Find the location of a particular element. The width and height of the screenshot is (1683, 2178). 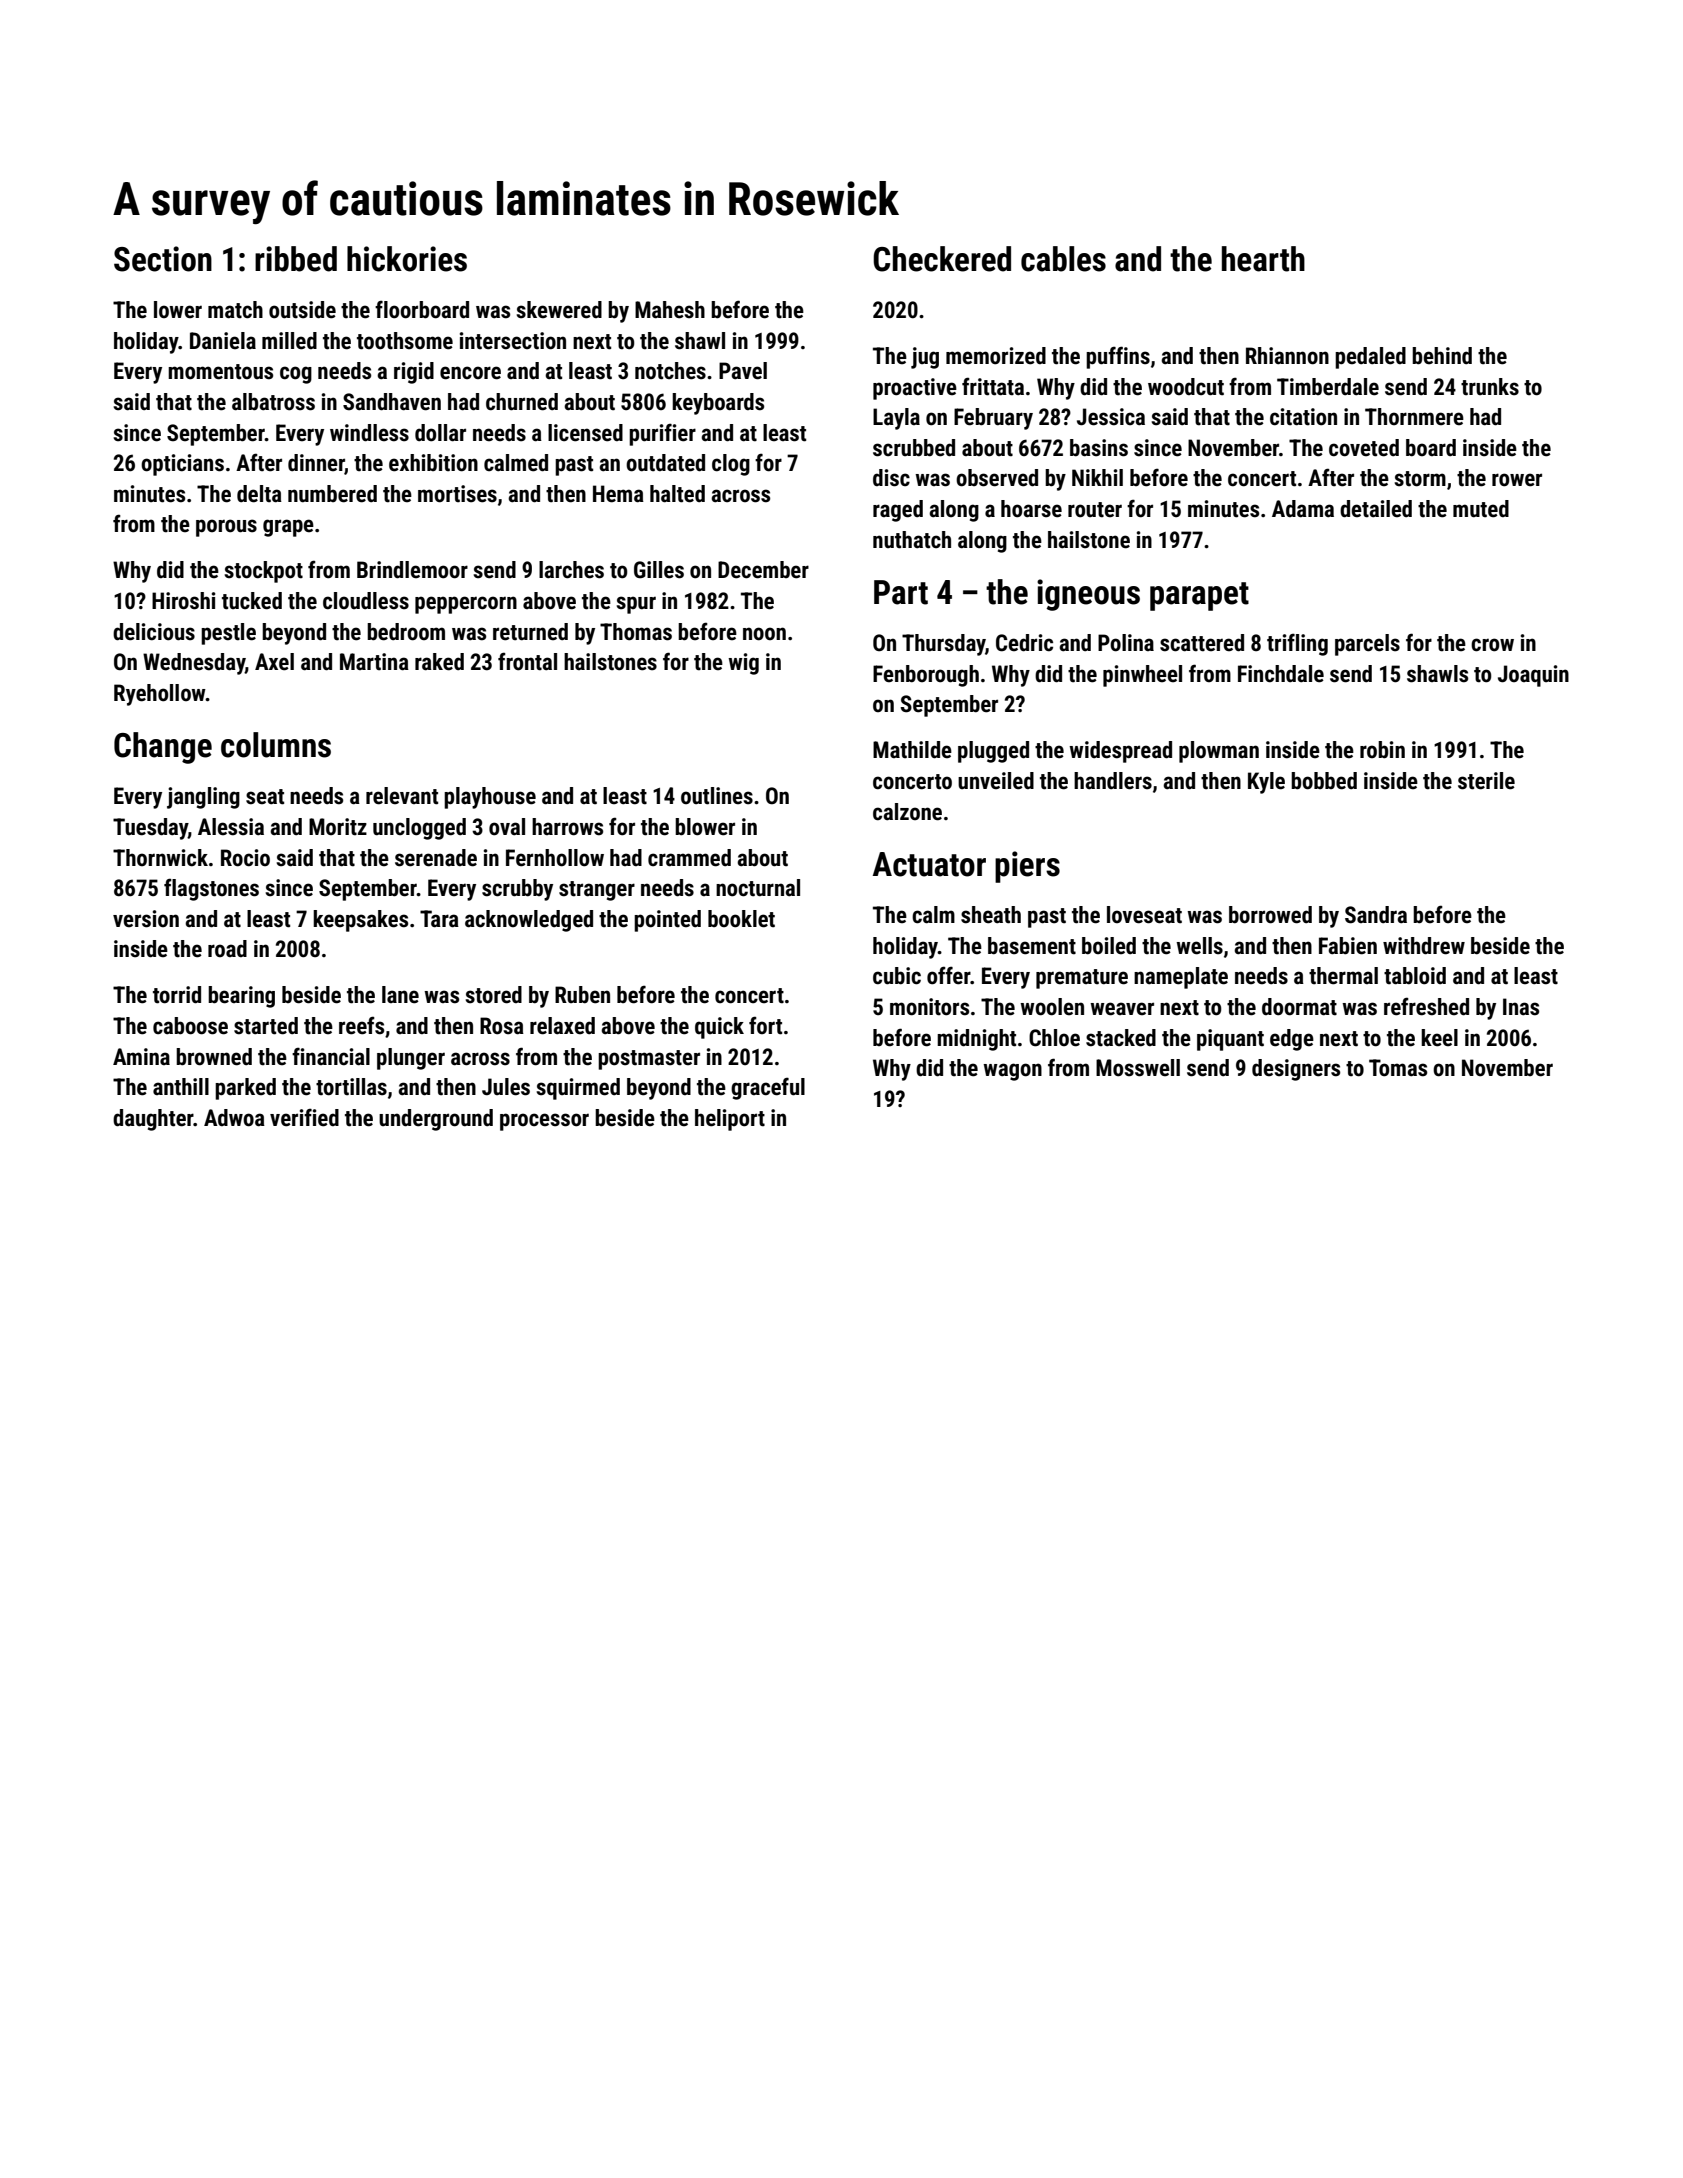

crammed is located at coordinates (689, 858).
